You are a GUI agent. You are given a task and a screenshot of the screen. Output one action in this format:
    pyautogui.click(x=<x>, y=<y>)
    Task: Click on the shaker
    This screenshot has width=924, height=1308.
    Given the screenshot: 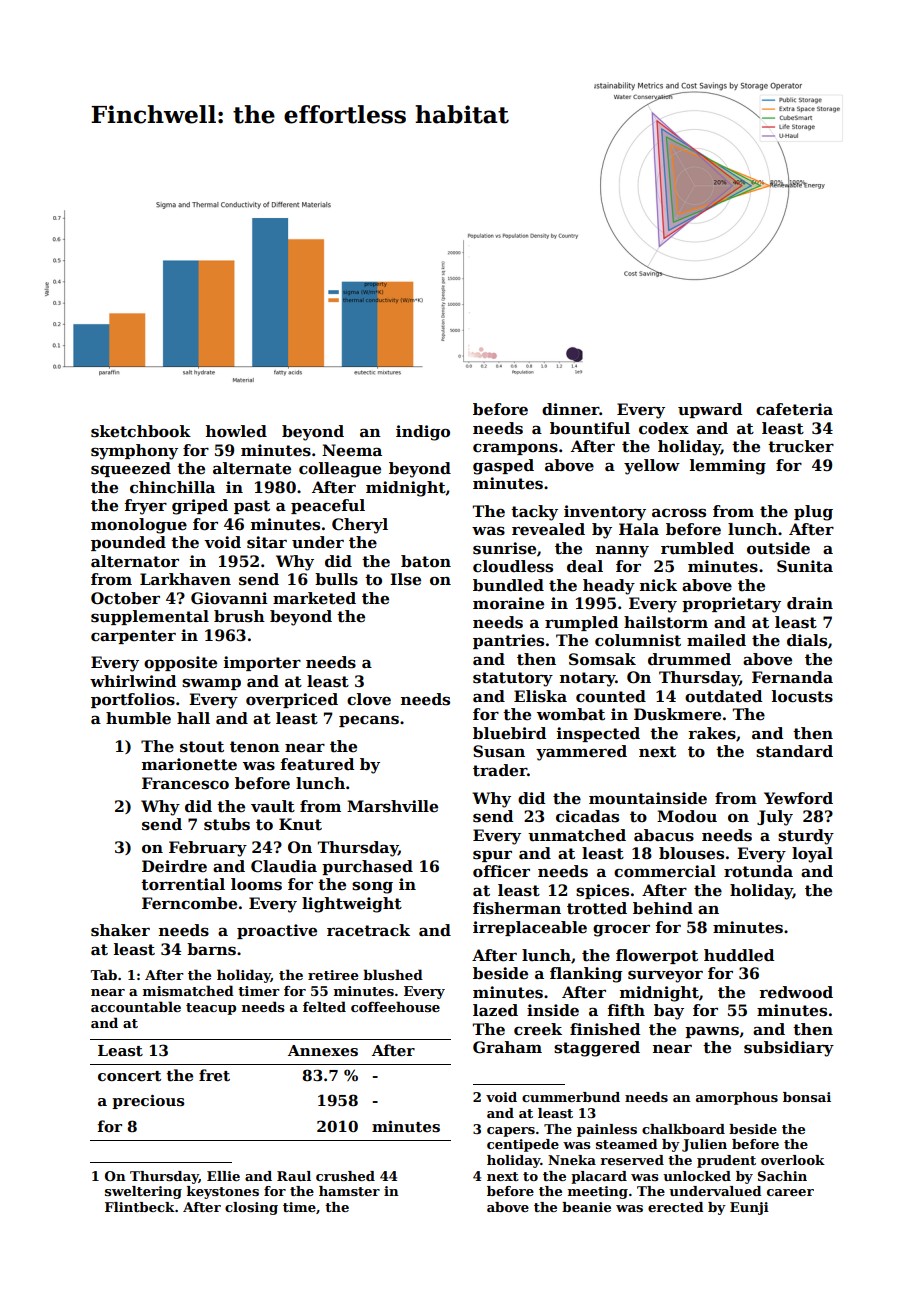 What is the action you would take?
    pyautogui.click(x=120, y=930)
